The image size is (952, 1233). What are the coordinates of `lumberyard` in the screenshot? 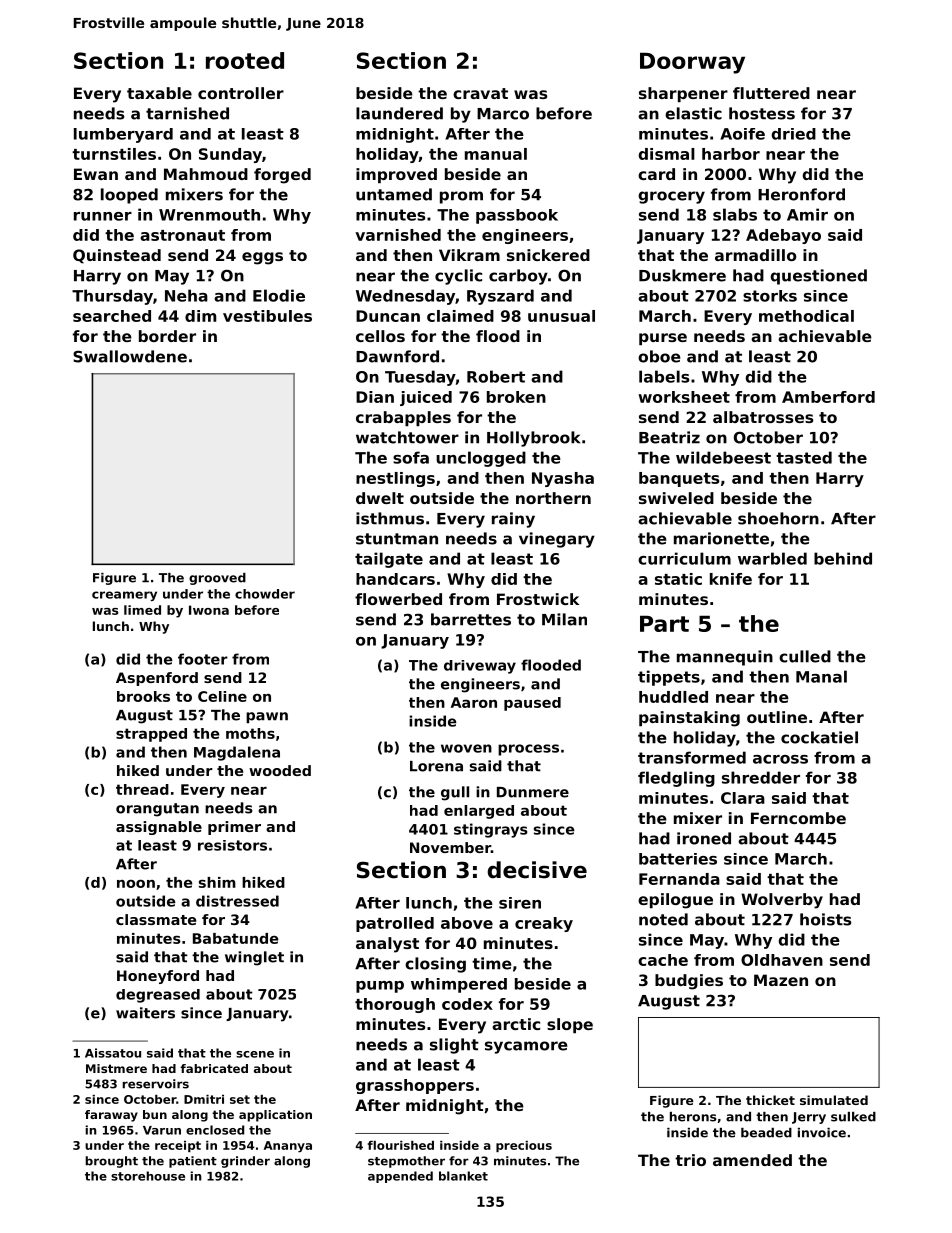 It's located at (123, 135).
